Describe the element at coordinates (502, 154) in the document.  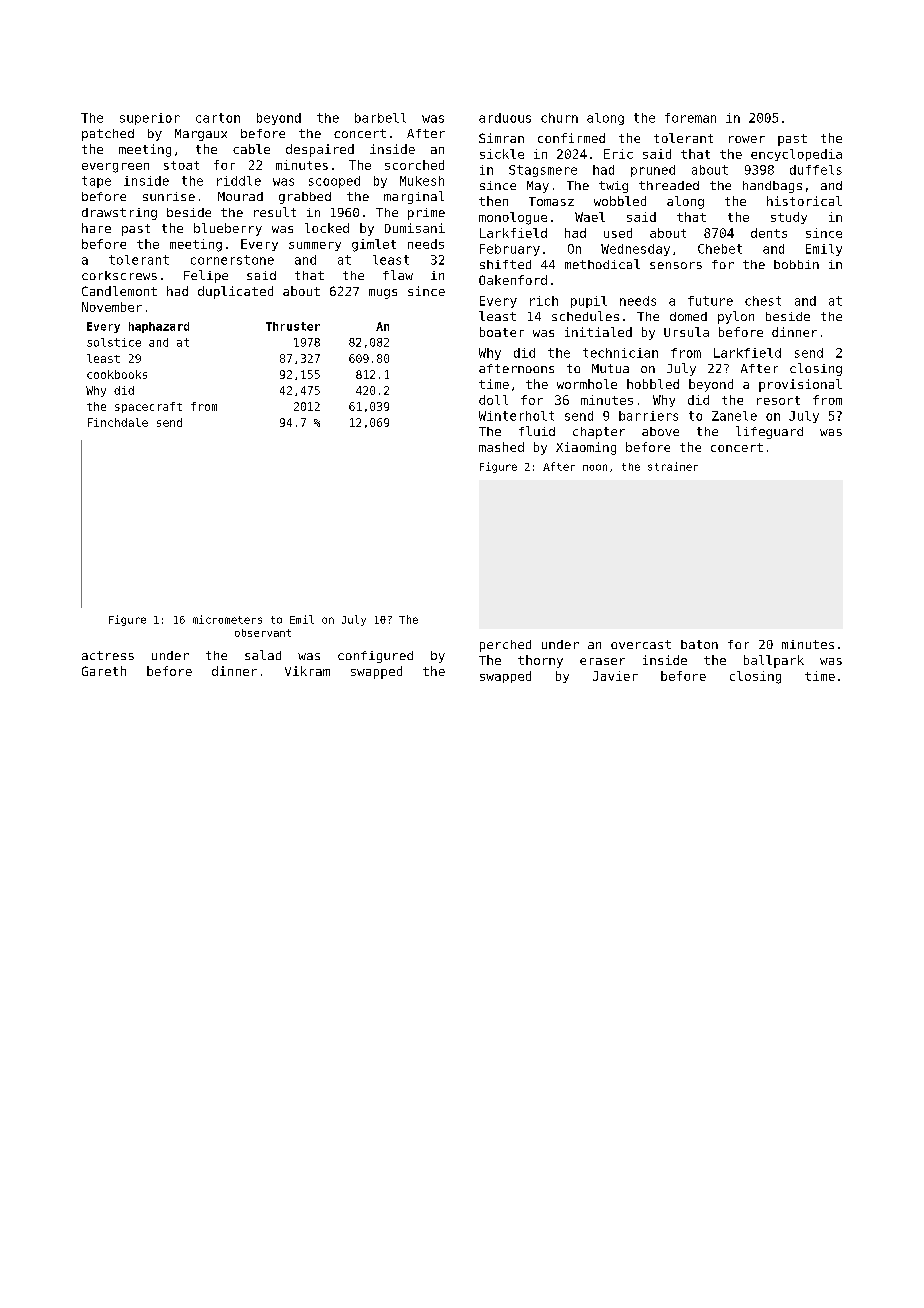
I see `sickle` at that location.
